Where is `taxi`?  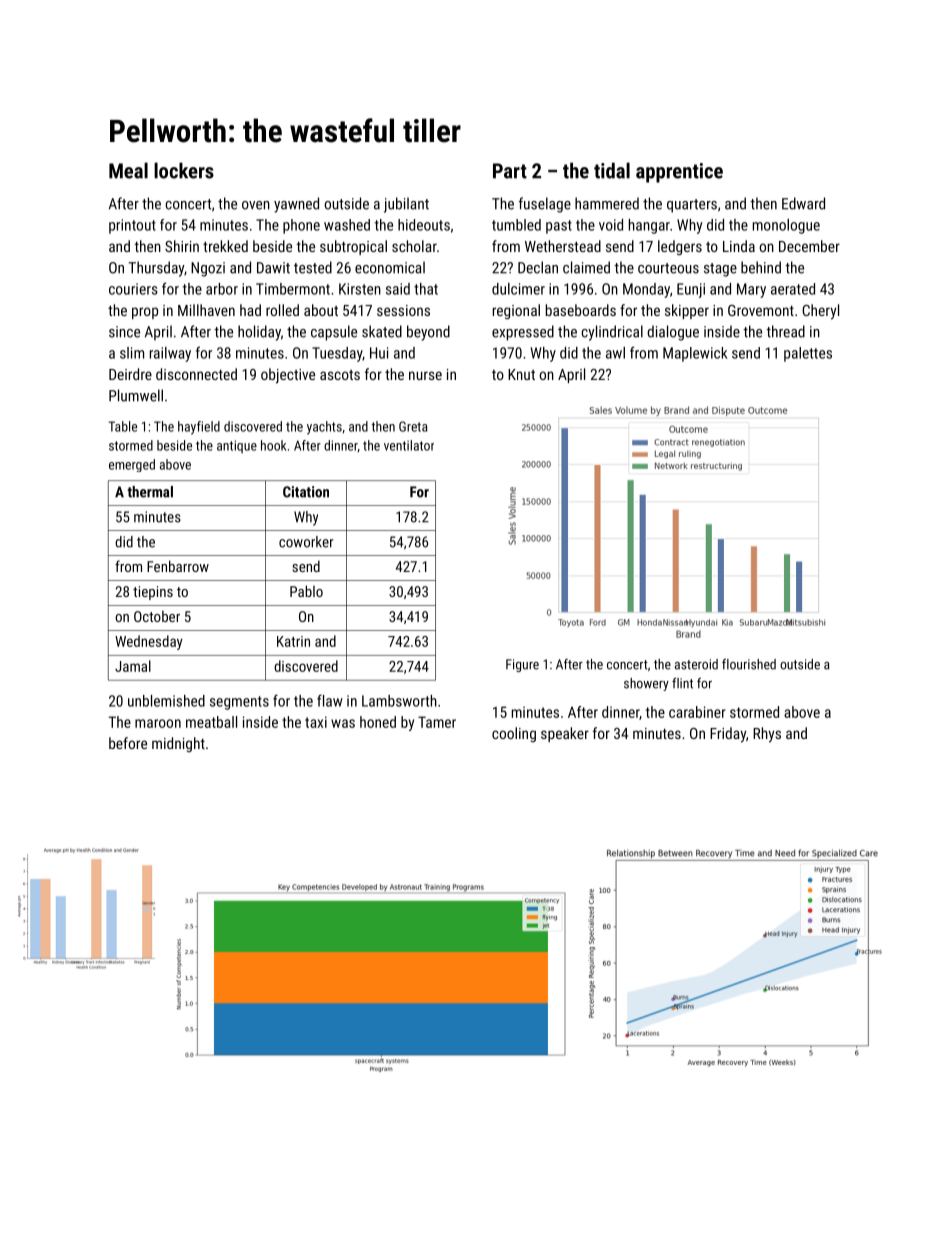
taxi is located at coordinates (316, 722).
